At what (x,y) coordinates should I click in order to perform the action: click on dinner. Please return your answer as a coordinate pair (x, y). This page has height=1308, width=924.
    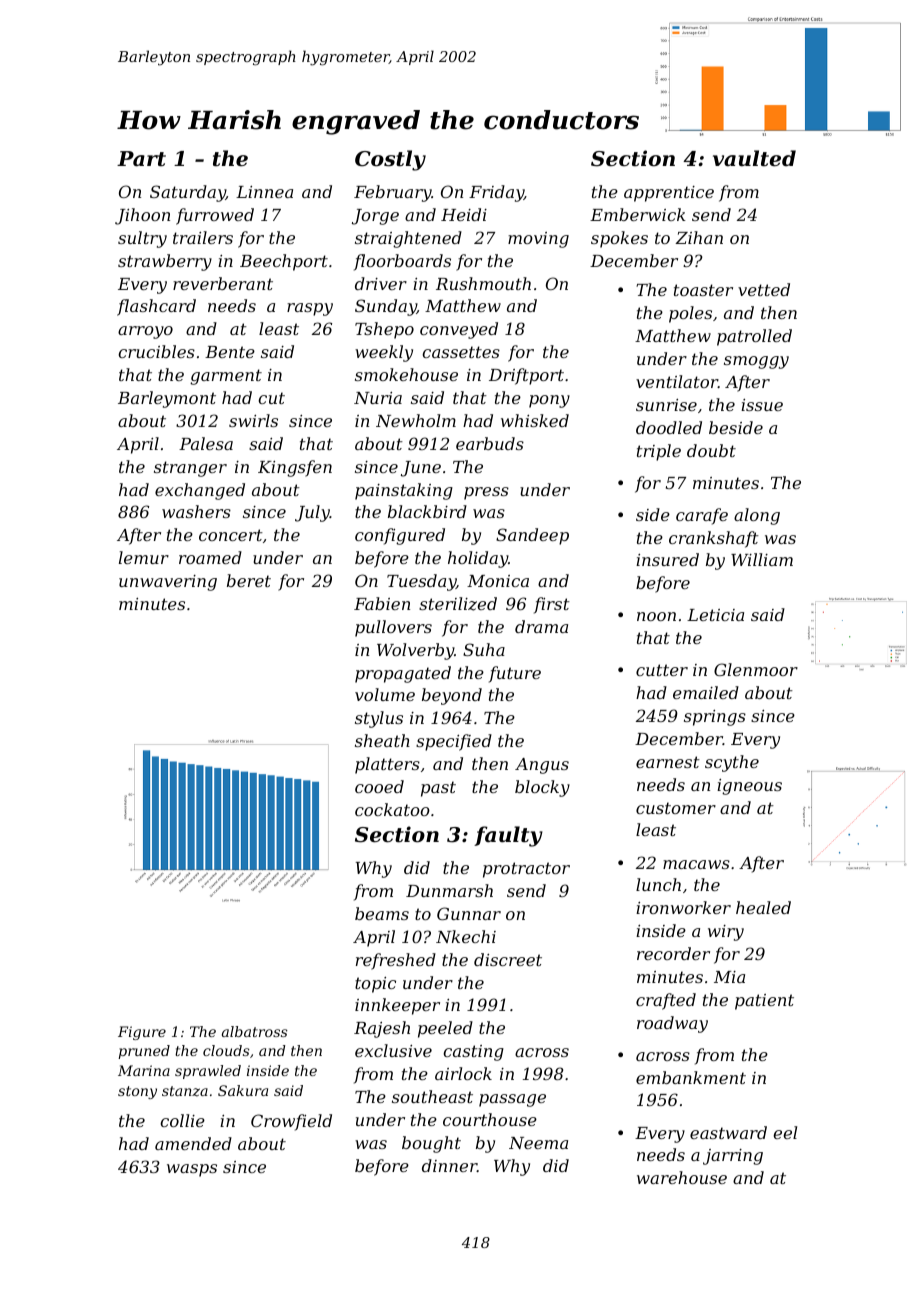
    Looking at the image, I should click on (449, 1165).
